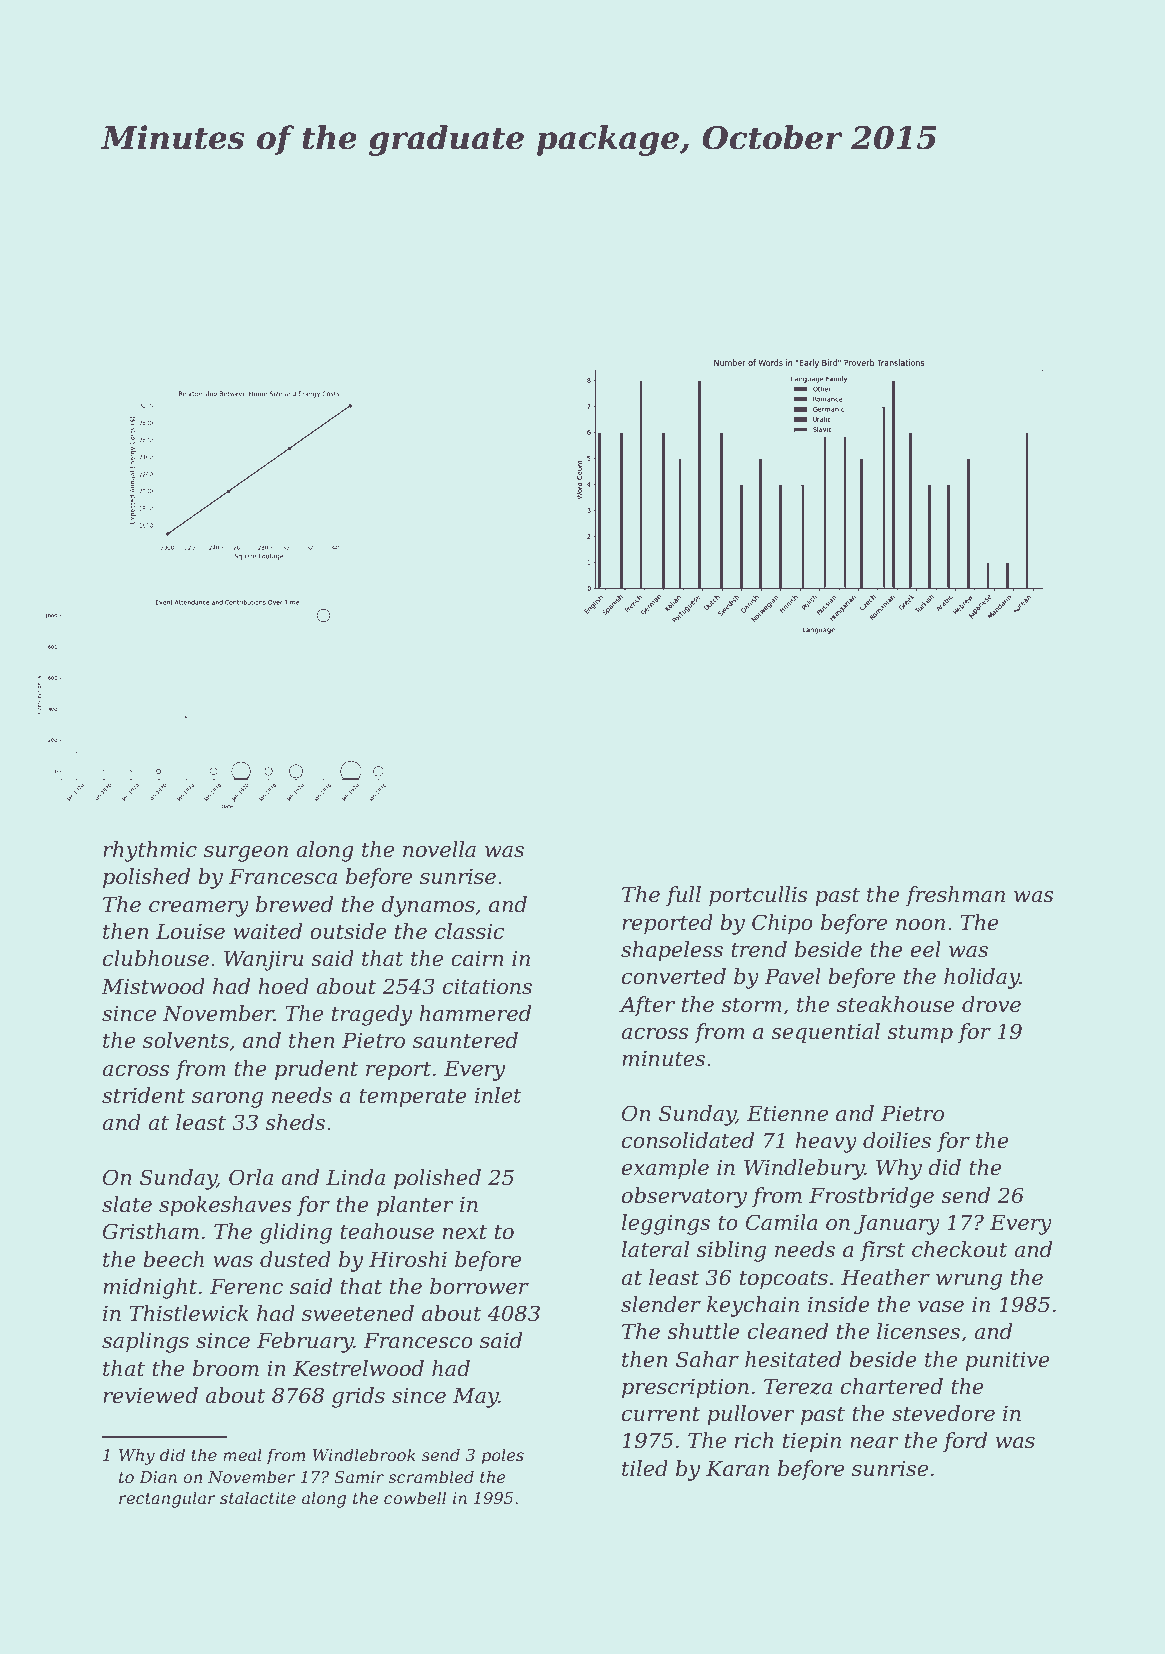 The width and height of the screenshot is (1165, 1654). I want to click on keychain, so click(753, 1306).
